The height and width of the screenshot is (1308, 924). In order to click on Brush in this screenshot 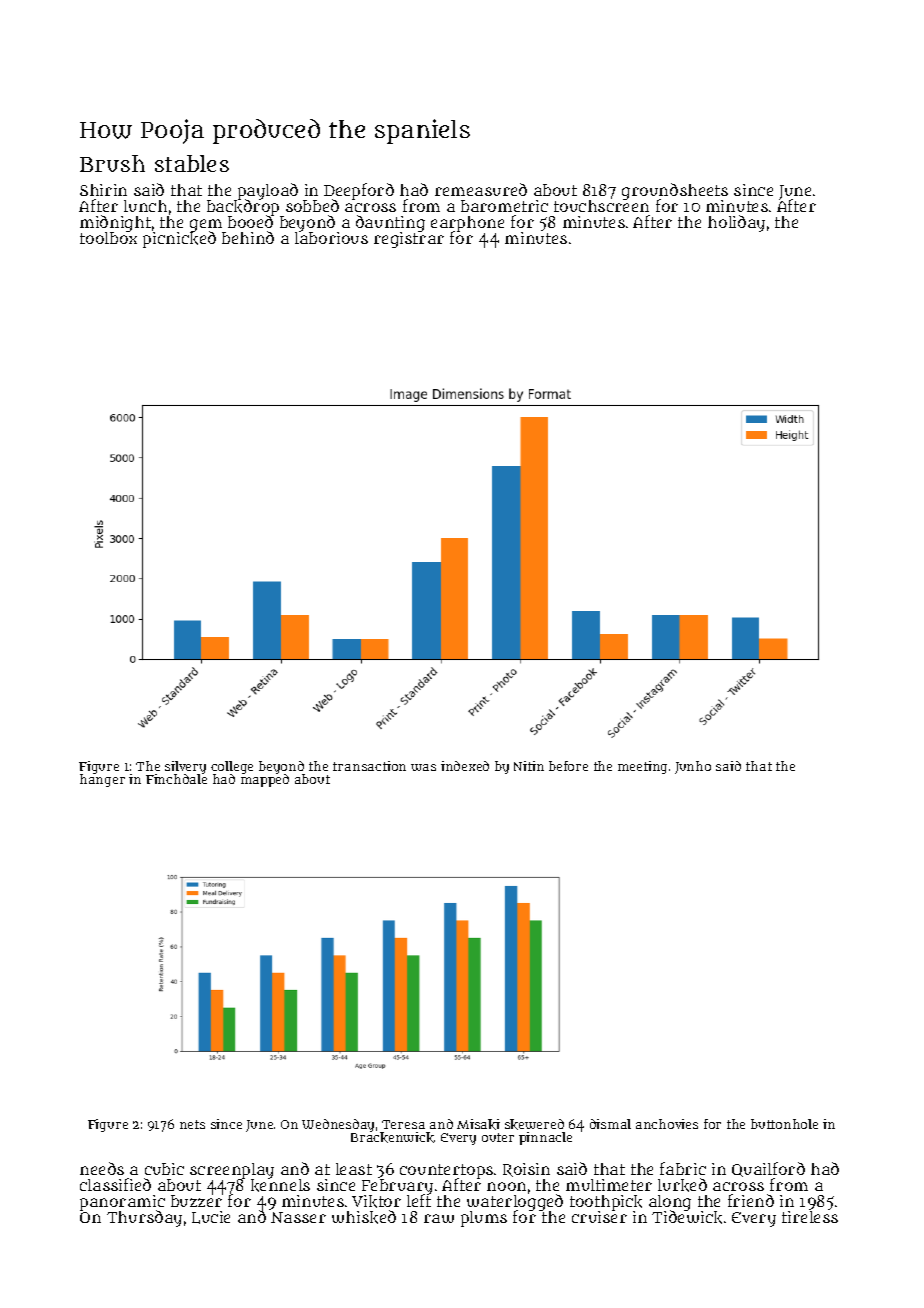, I will do `click(112, 163)`.
